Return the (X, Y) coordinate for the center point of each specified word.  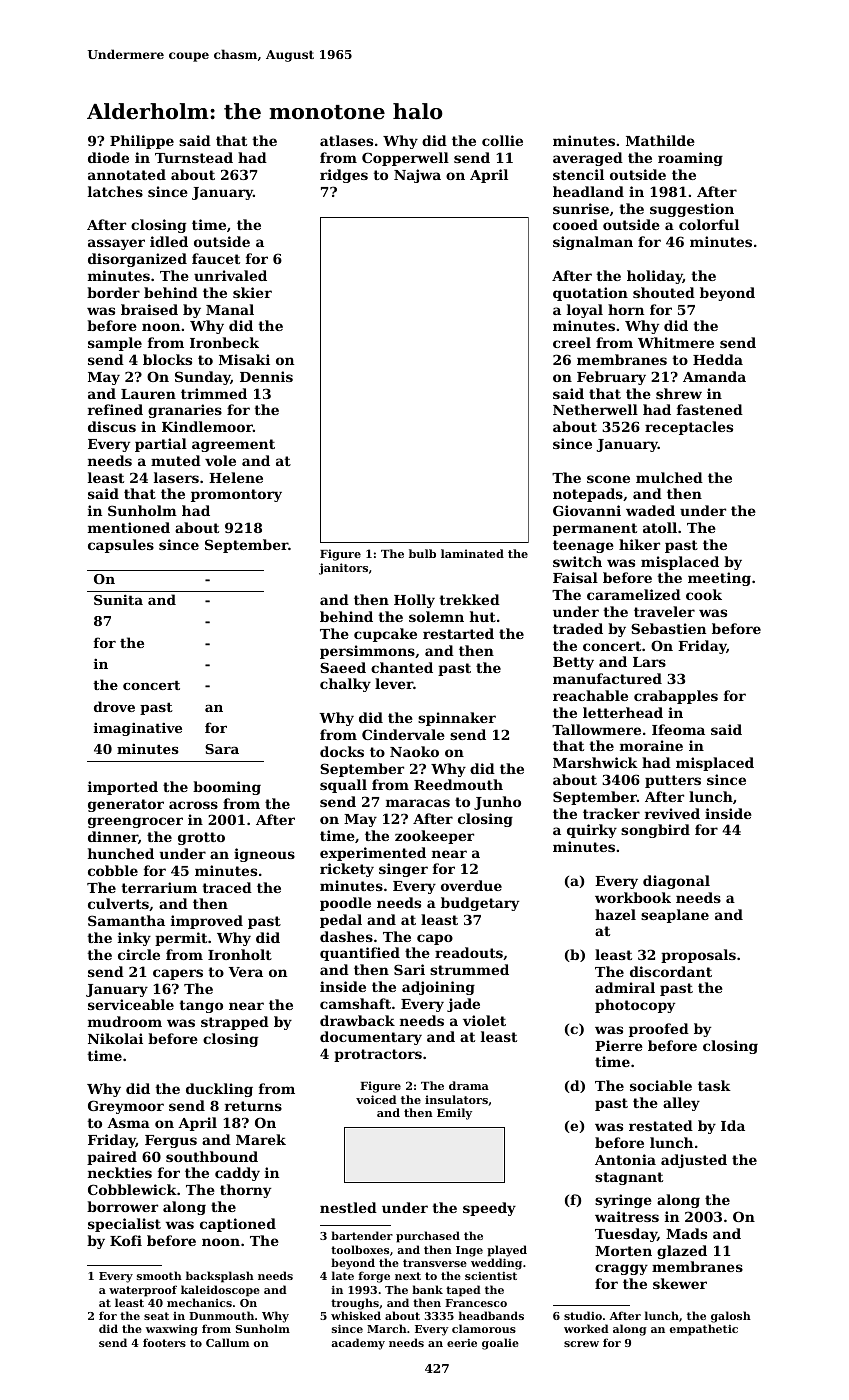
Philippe (142, 142)
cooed (575, 224)
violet (484, 1020)
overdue (471, 885)
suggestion (692, 210)
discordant (671, 971)
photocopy (635, 1006)
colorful (709, 224)
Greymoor (126, 1107)
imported (123, 788)
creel (572, 342)
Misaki (244, 359)
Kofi (126, 1240)
